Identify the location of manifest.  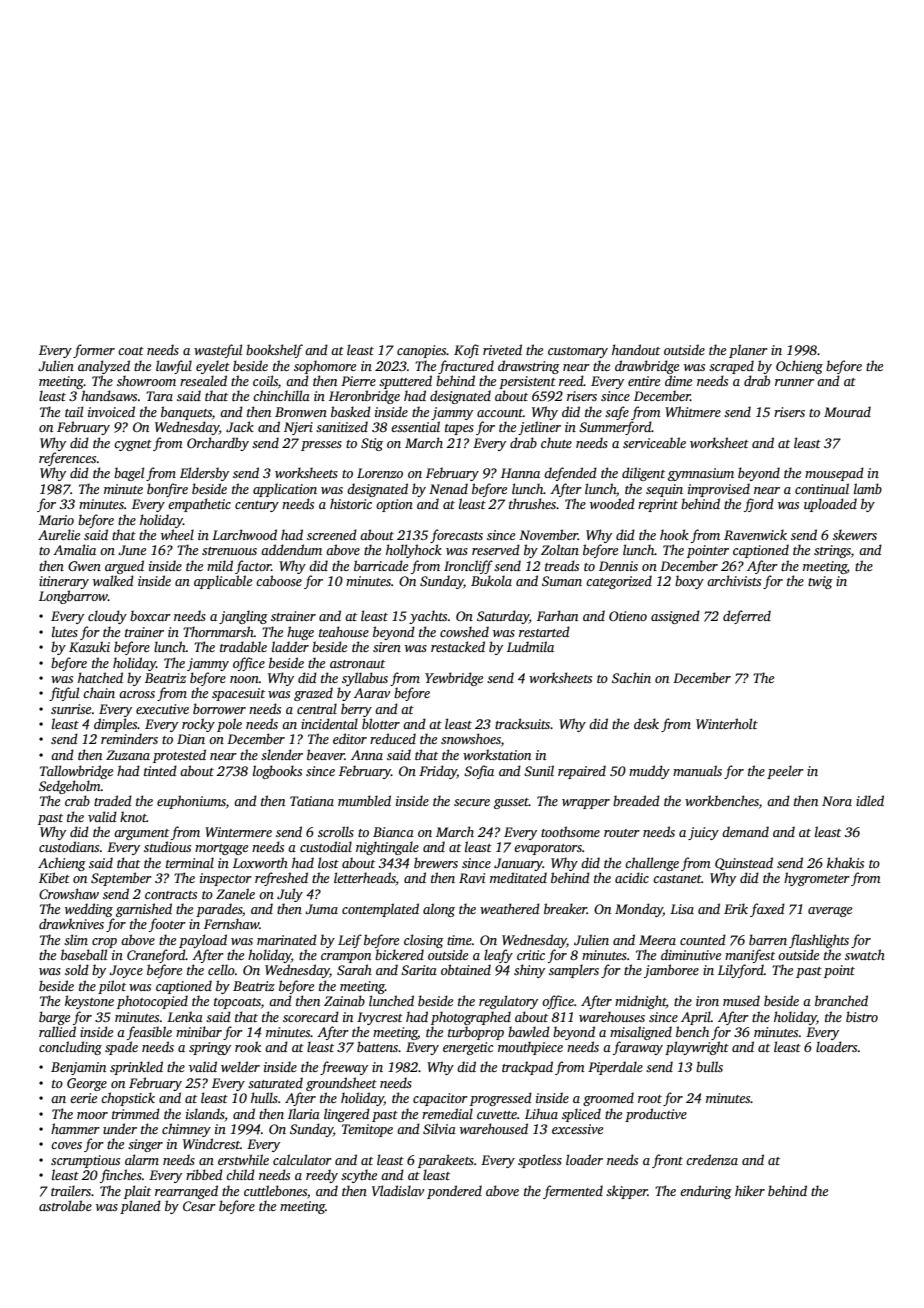
(750, 956).
